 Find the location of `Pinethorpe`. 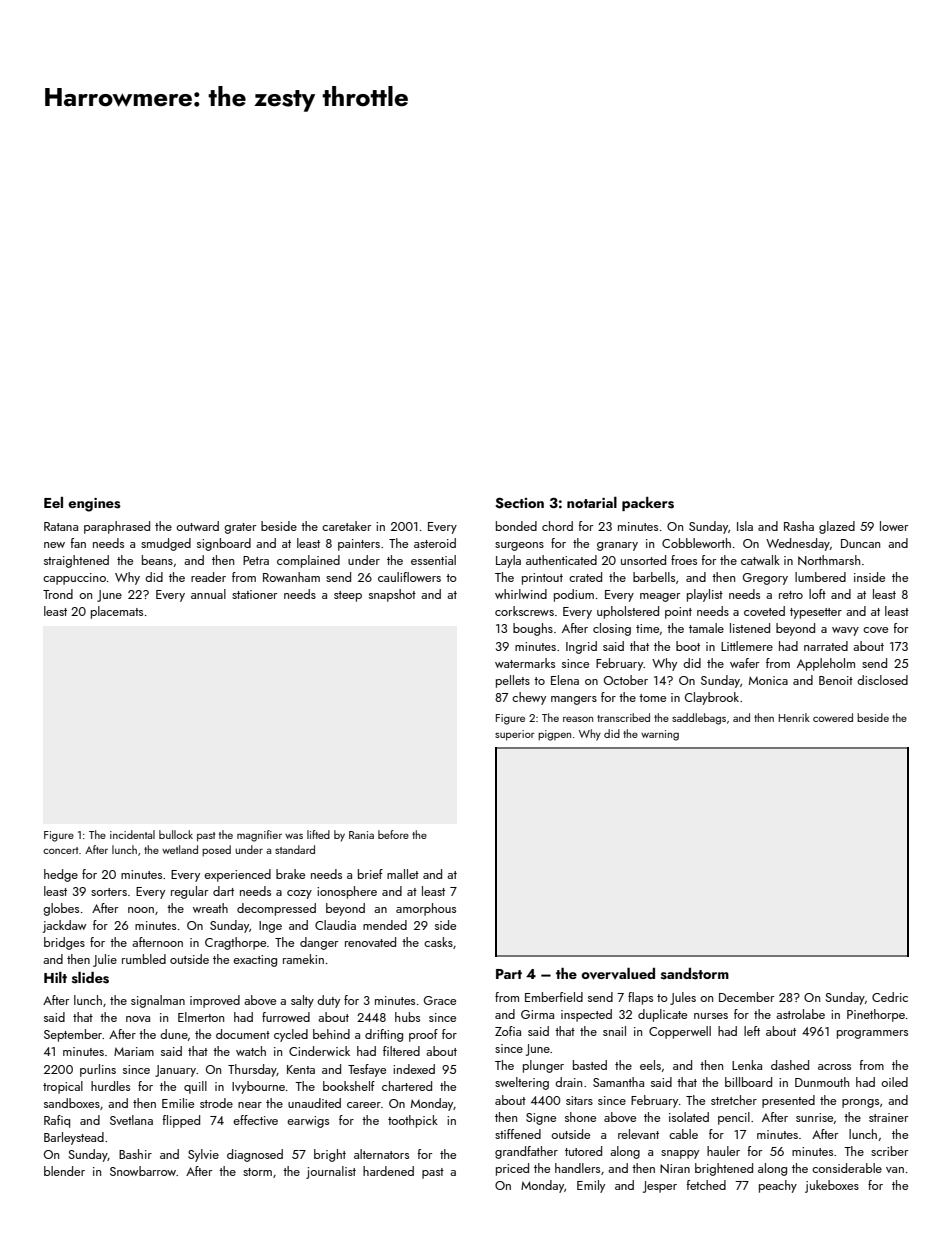

Pinethorpe is located at coordinates (876, 1015).
